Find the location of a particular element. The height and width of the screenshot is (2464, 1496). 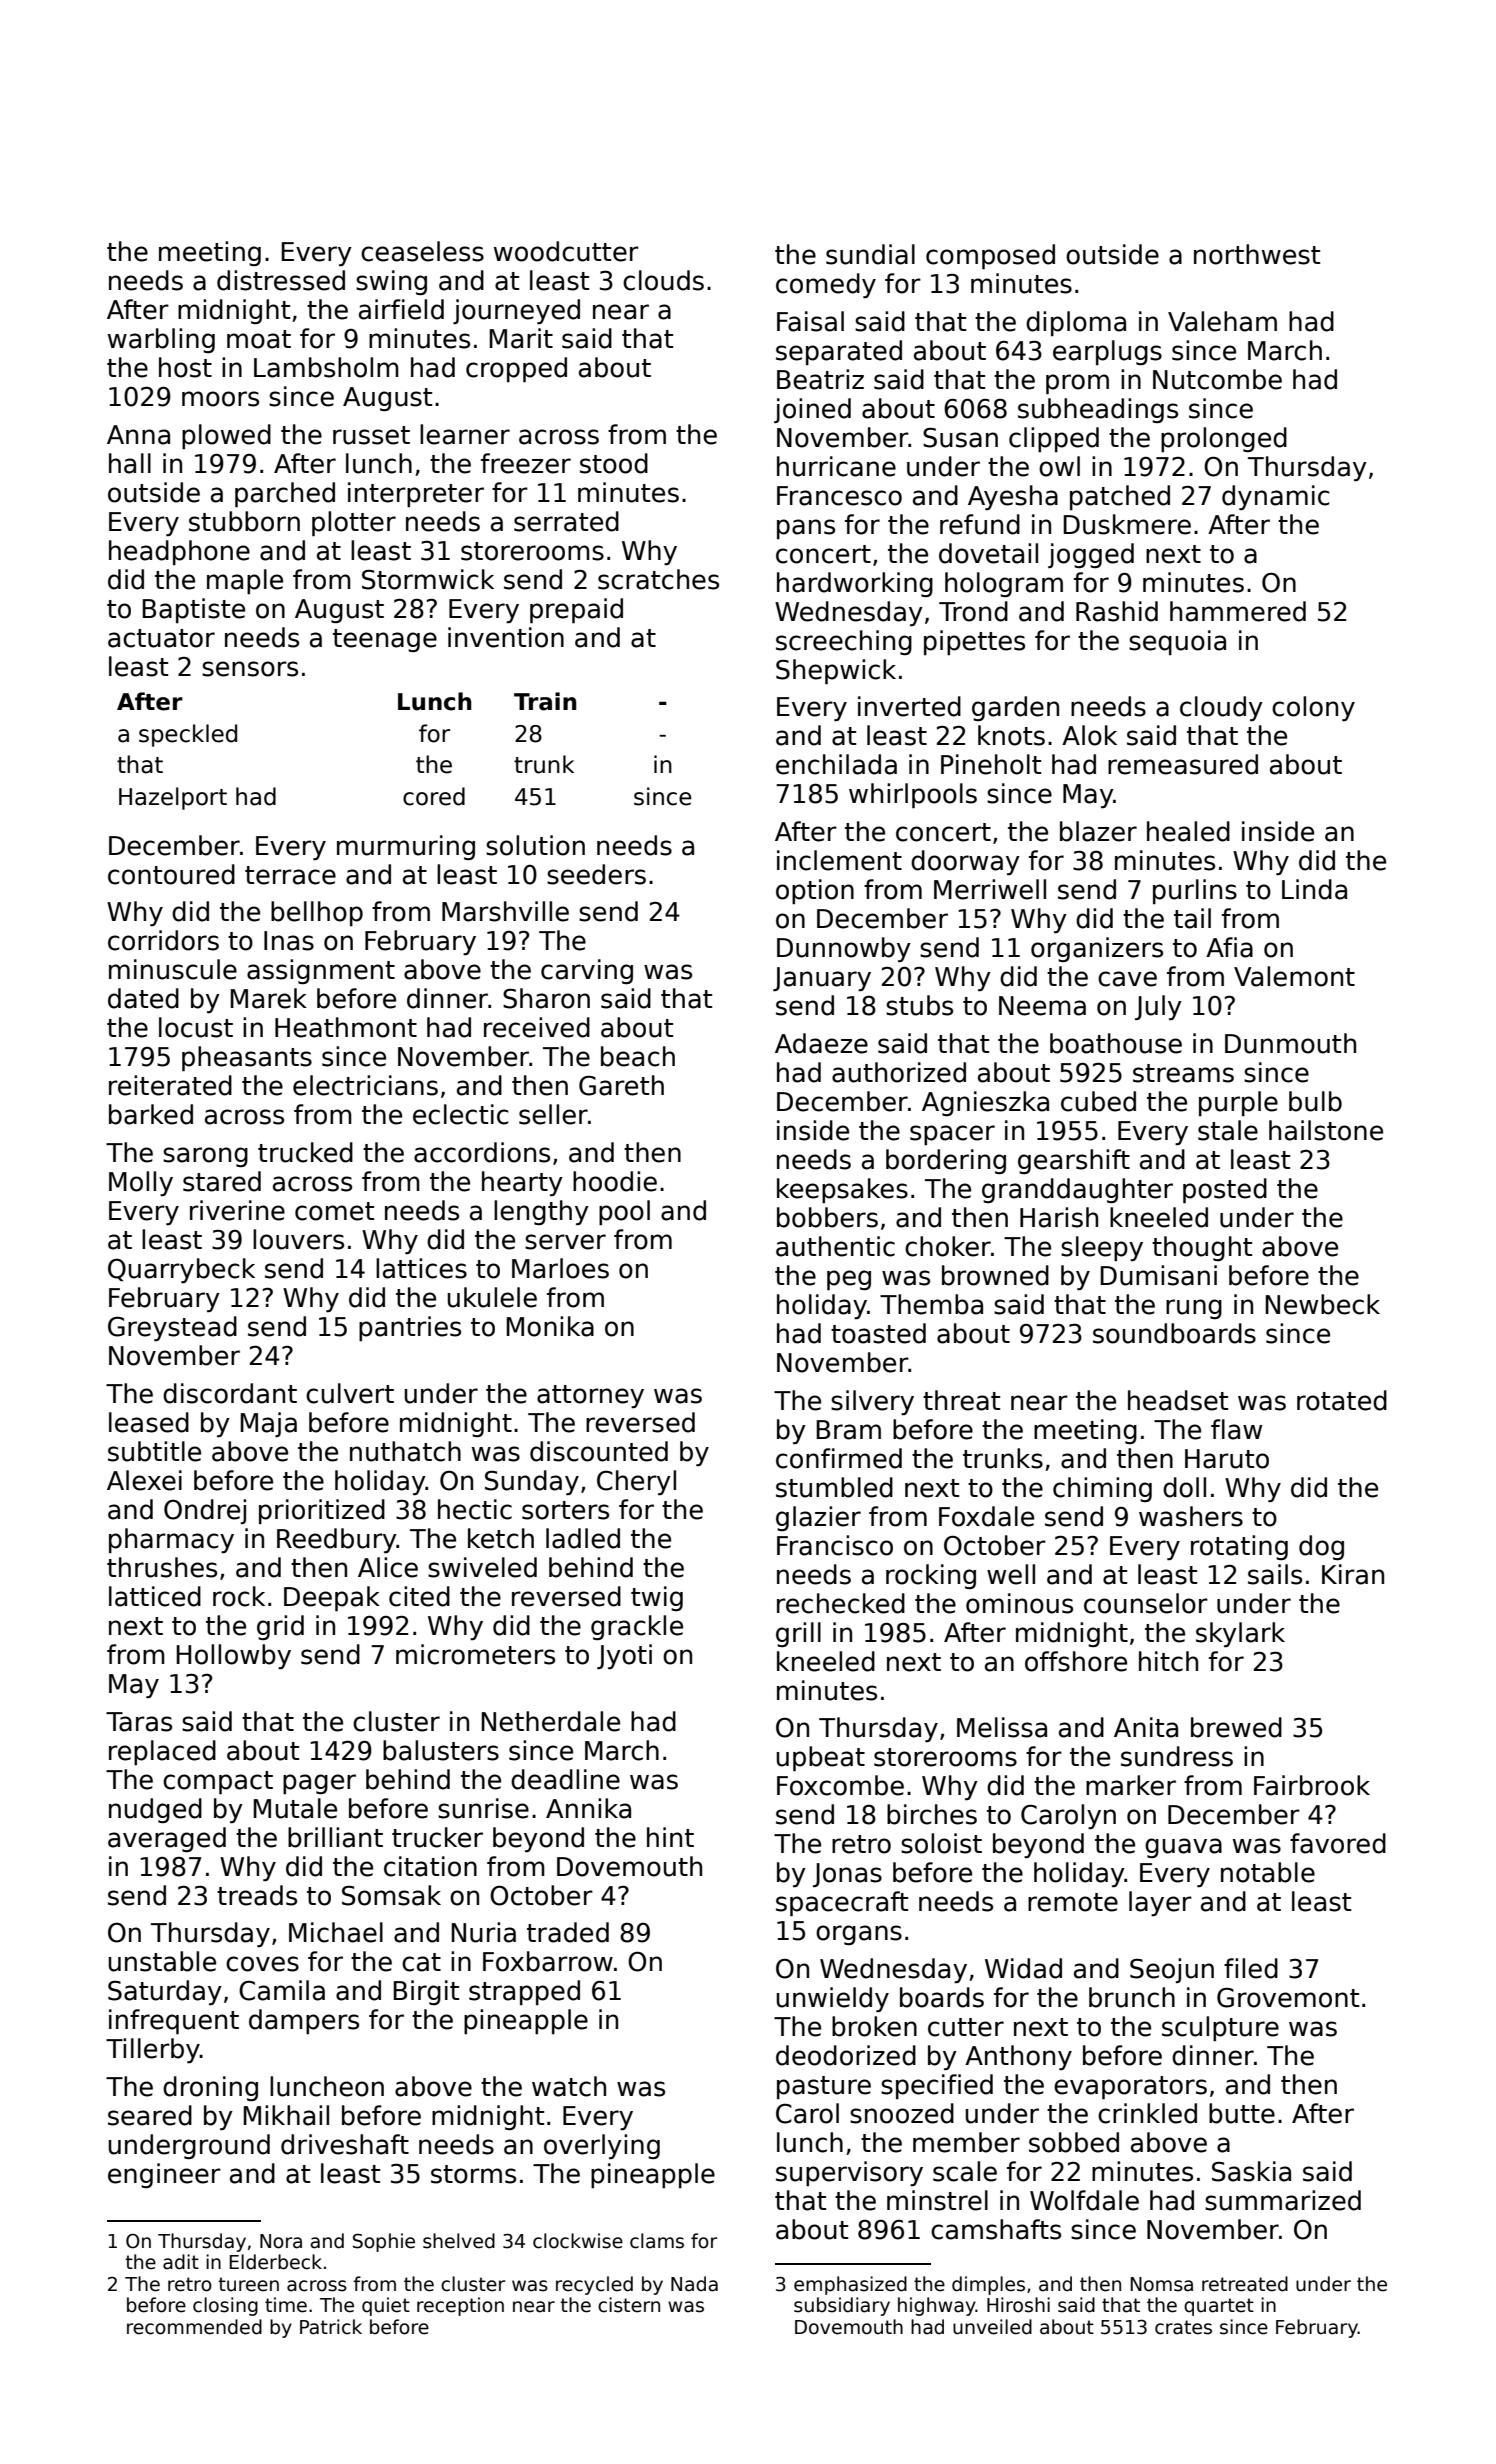

louvers is located at coordinates (298, 1239).
